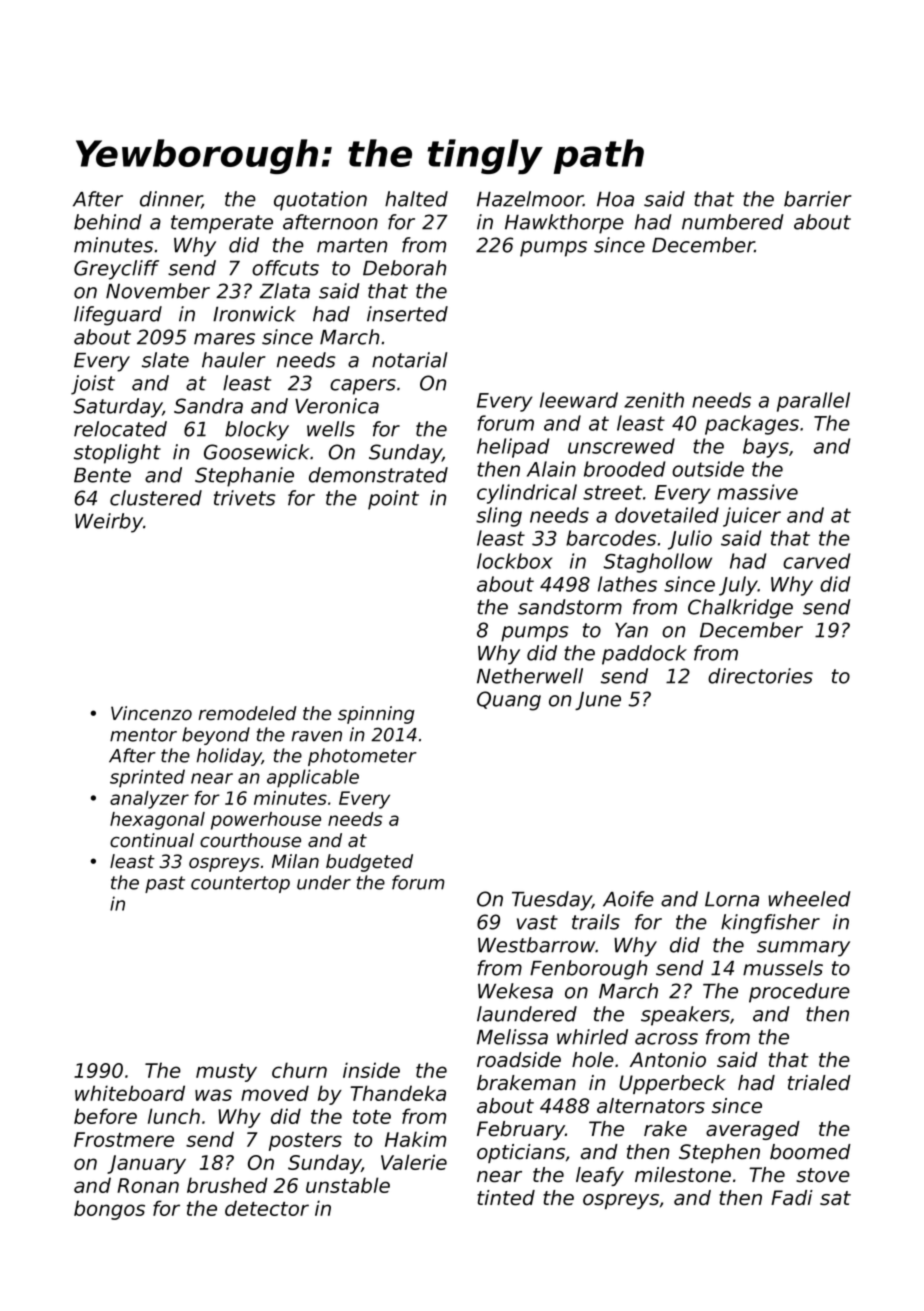 This document has height=1311, width=924. I want to click on wheeled, so click(809, 899).
